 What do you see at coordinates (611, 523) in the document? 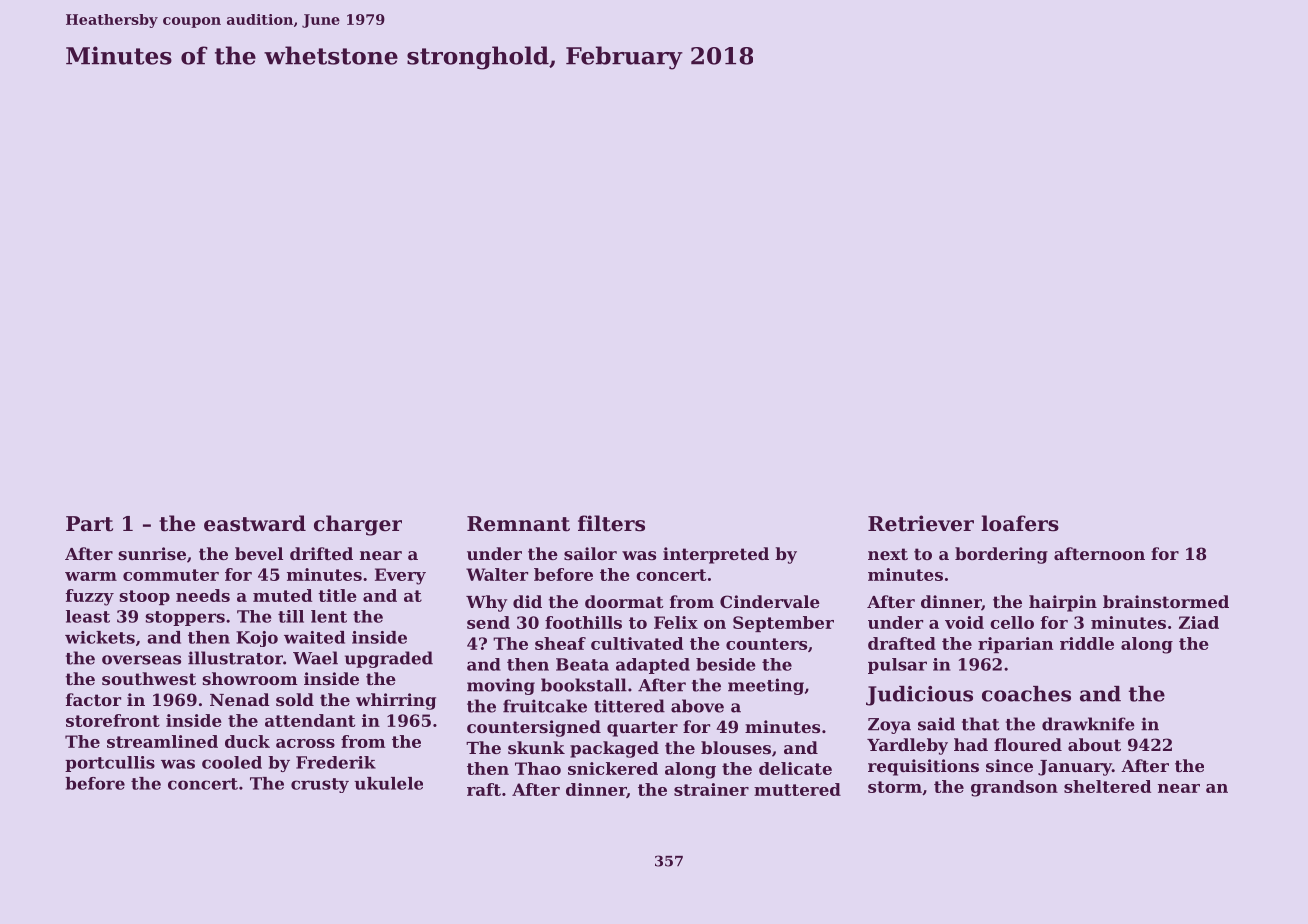
I see `filters` at bounding box center [611, 523].
